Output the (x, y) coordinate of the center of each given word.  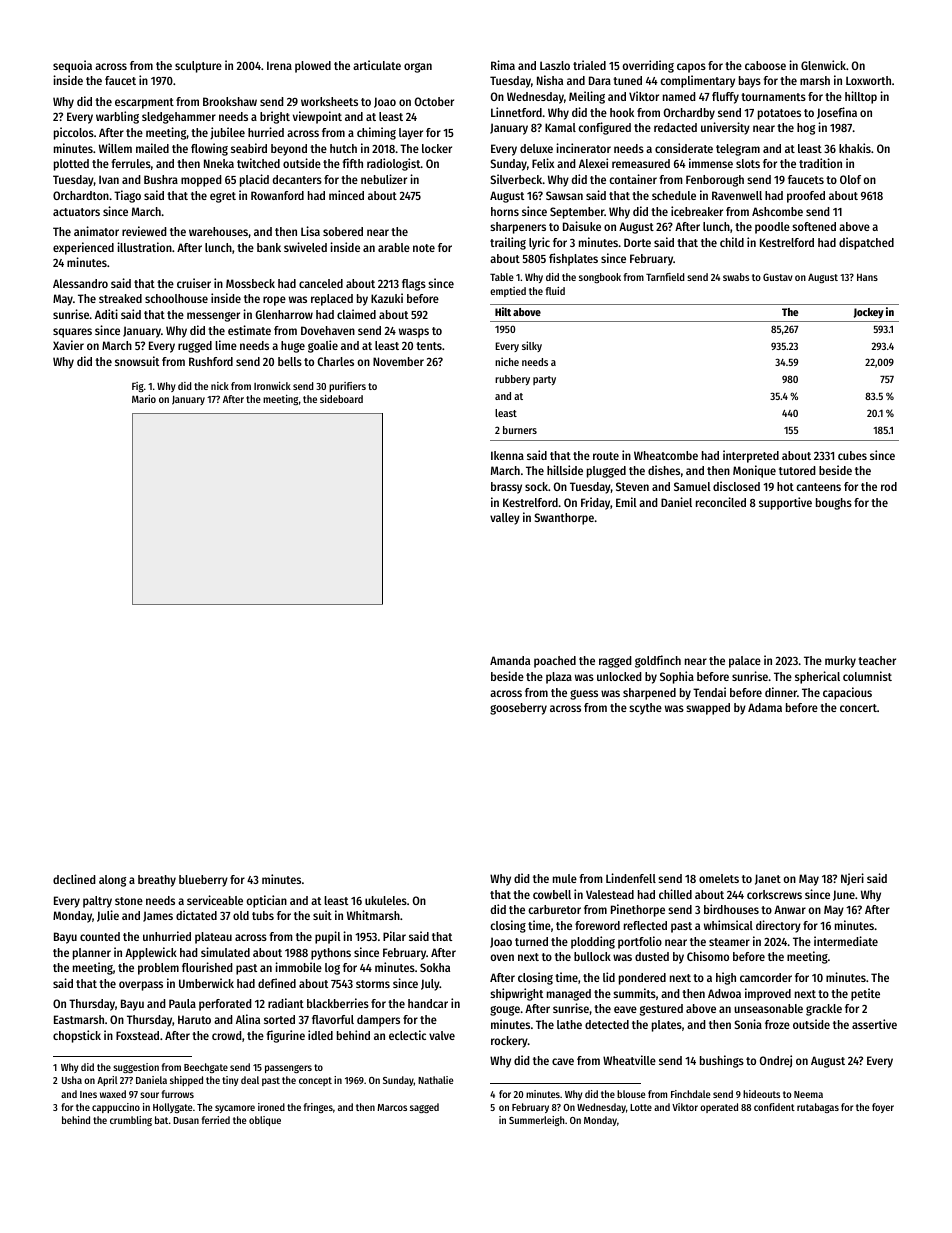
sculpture (198, 67)
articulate (377, 65)
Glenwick (823, 65)
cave (563, 1061)
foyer (883, 1108)
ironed (271, 1107)
